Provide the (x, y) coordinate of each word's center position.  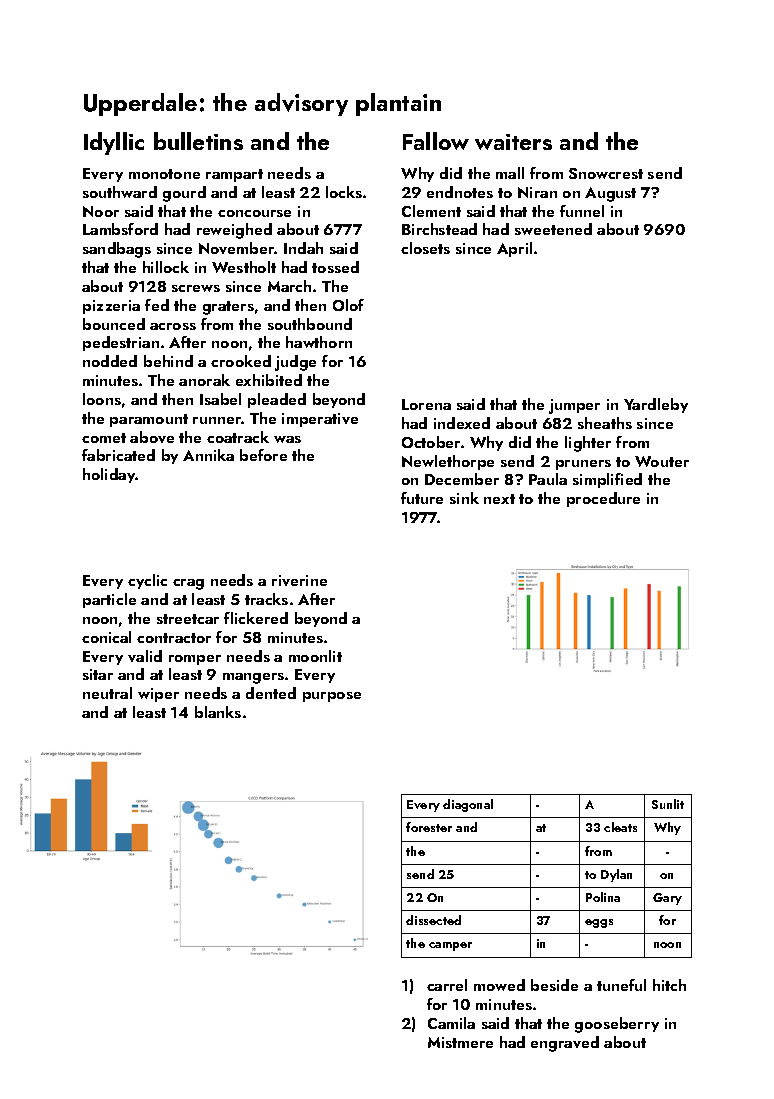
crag (188, 584)
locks (344, 192)
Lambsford (120, 229)
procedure (603, 499)
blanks (218, 712)
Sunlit (668, 804)
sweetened (553, 229)
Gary (667, 899)
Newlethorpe (448, 462)
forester (429, 827)
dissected (433, 920)
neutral (107, 693)
